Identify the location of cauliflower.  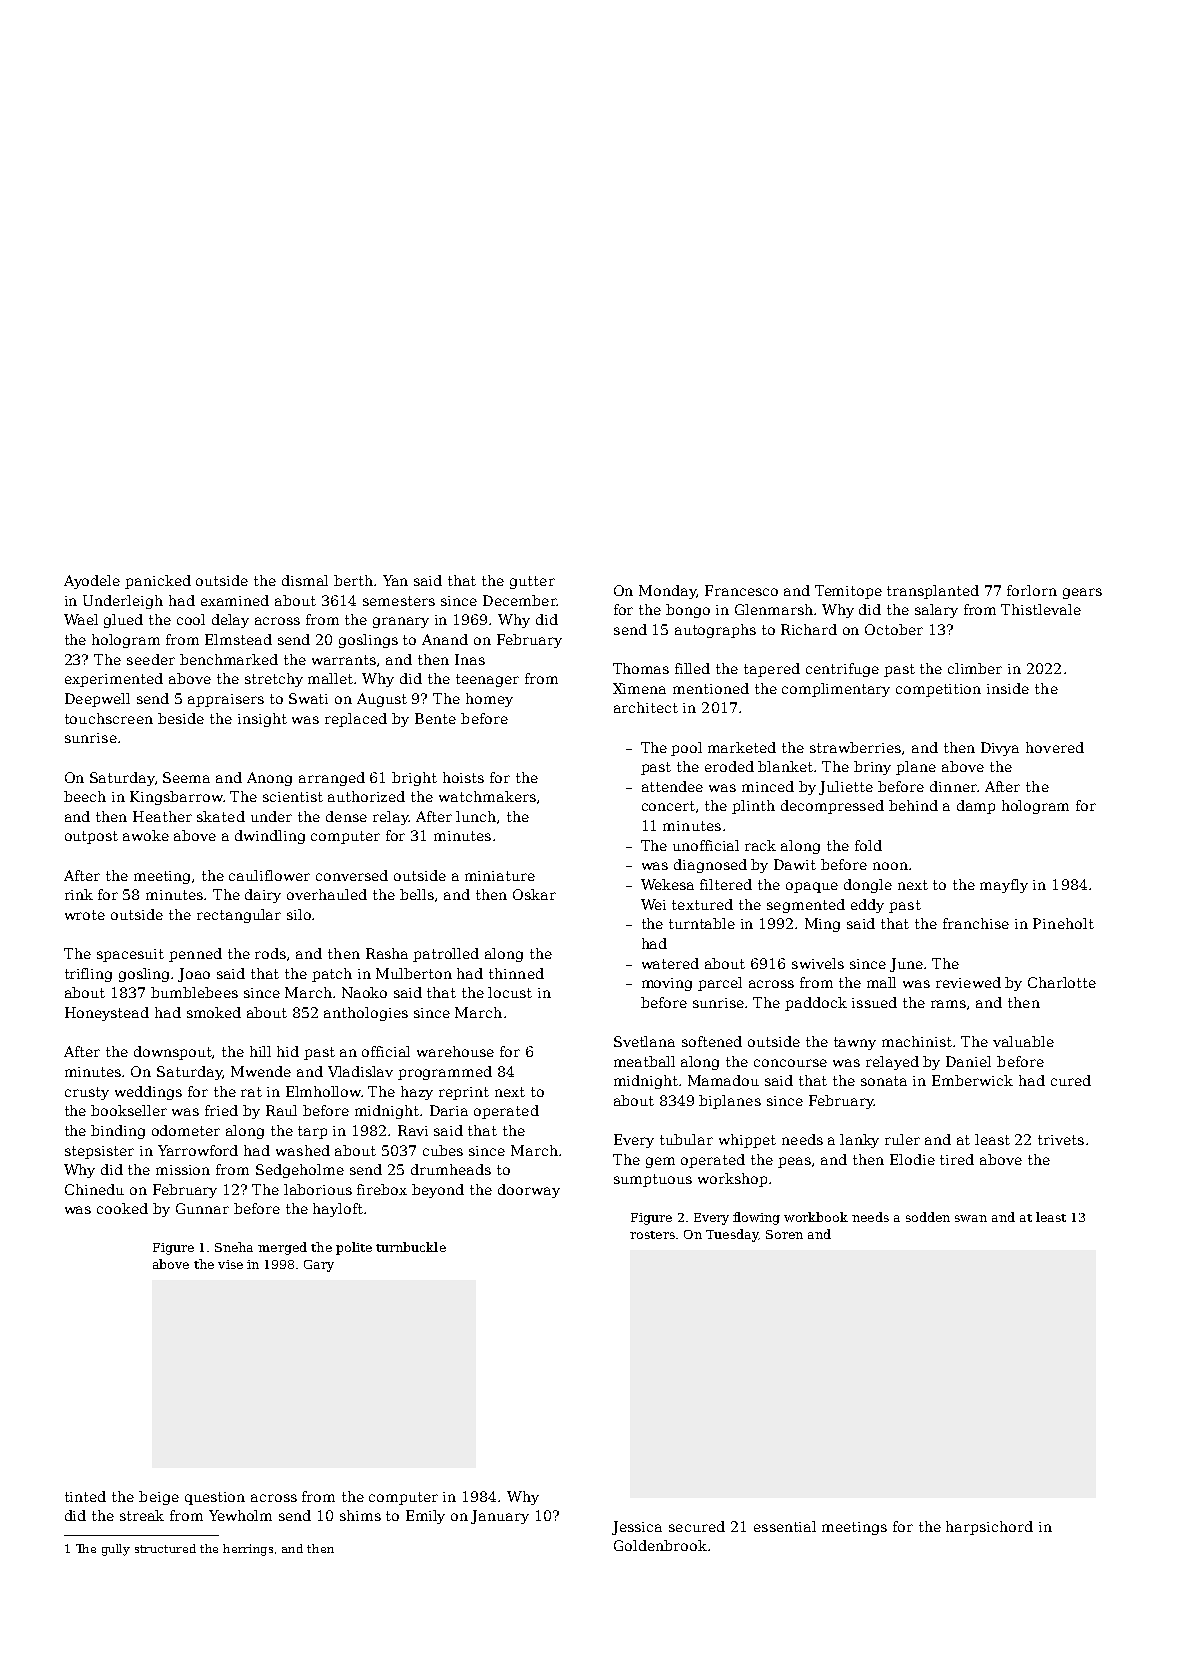
(269, 875).
